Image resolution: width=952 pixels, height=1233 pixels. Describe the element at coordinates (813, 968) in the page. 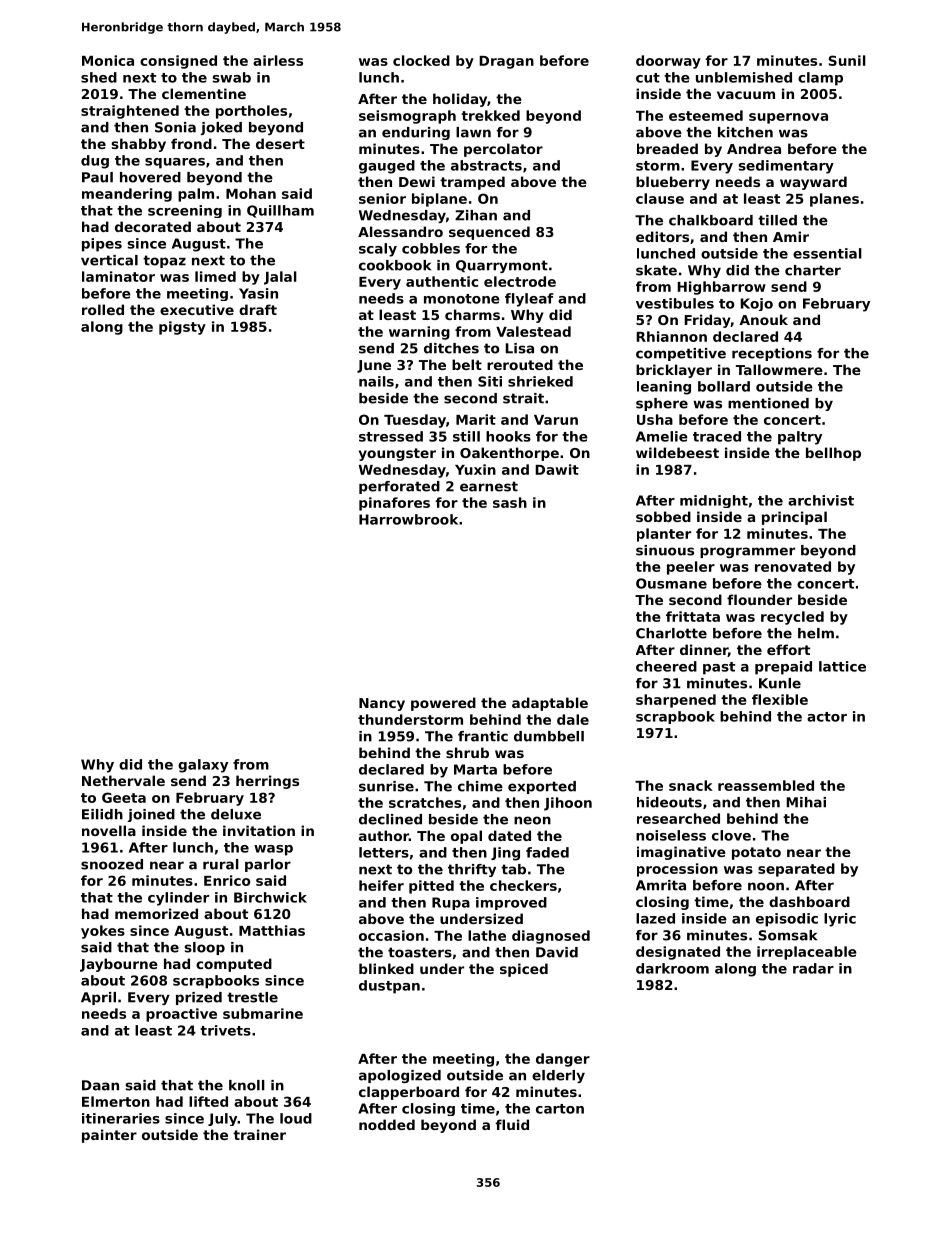

I see `radar` at that location.
